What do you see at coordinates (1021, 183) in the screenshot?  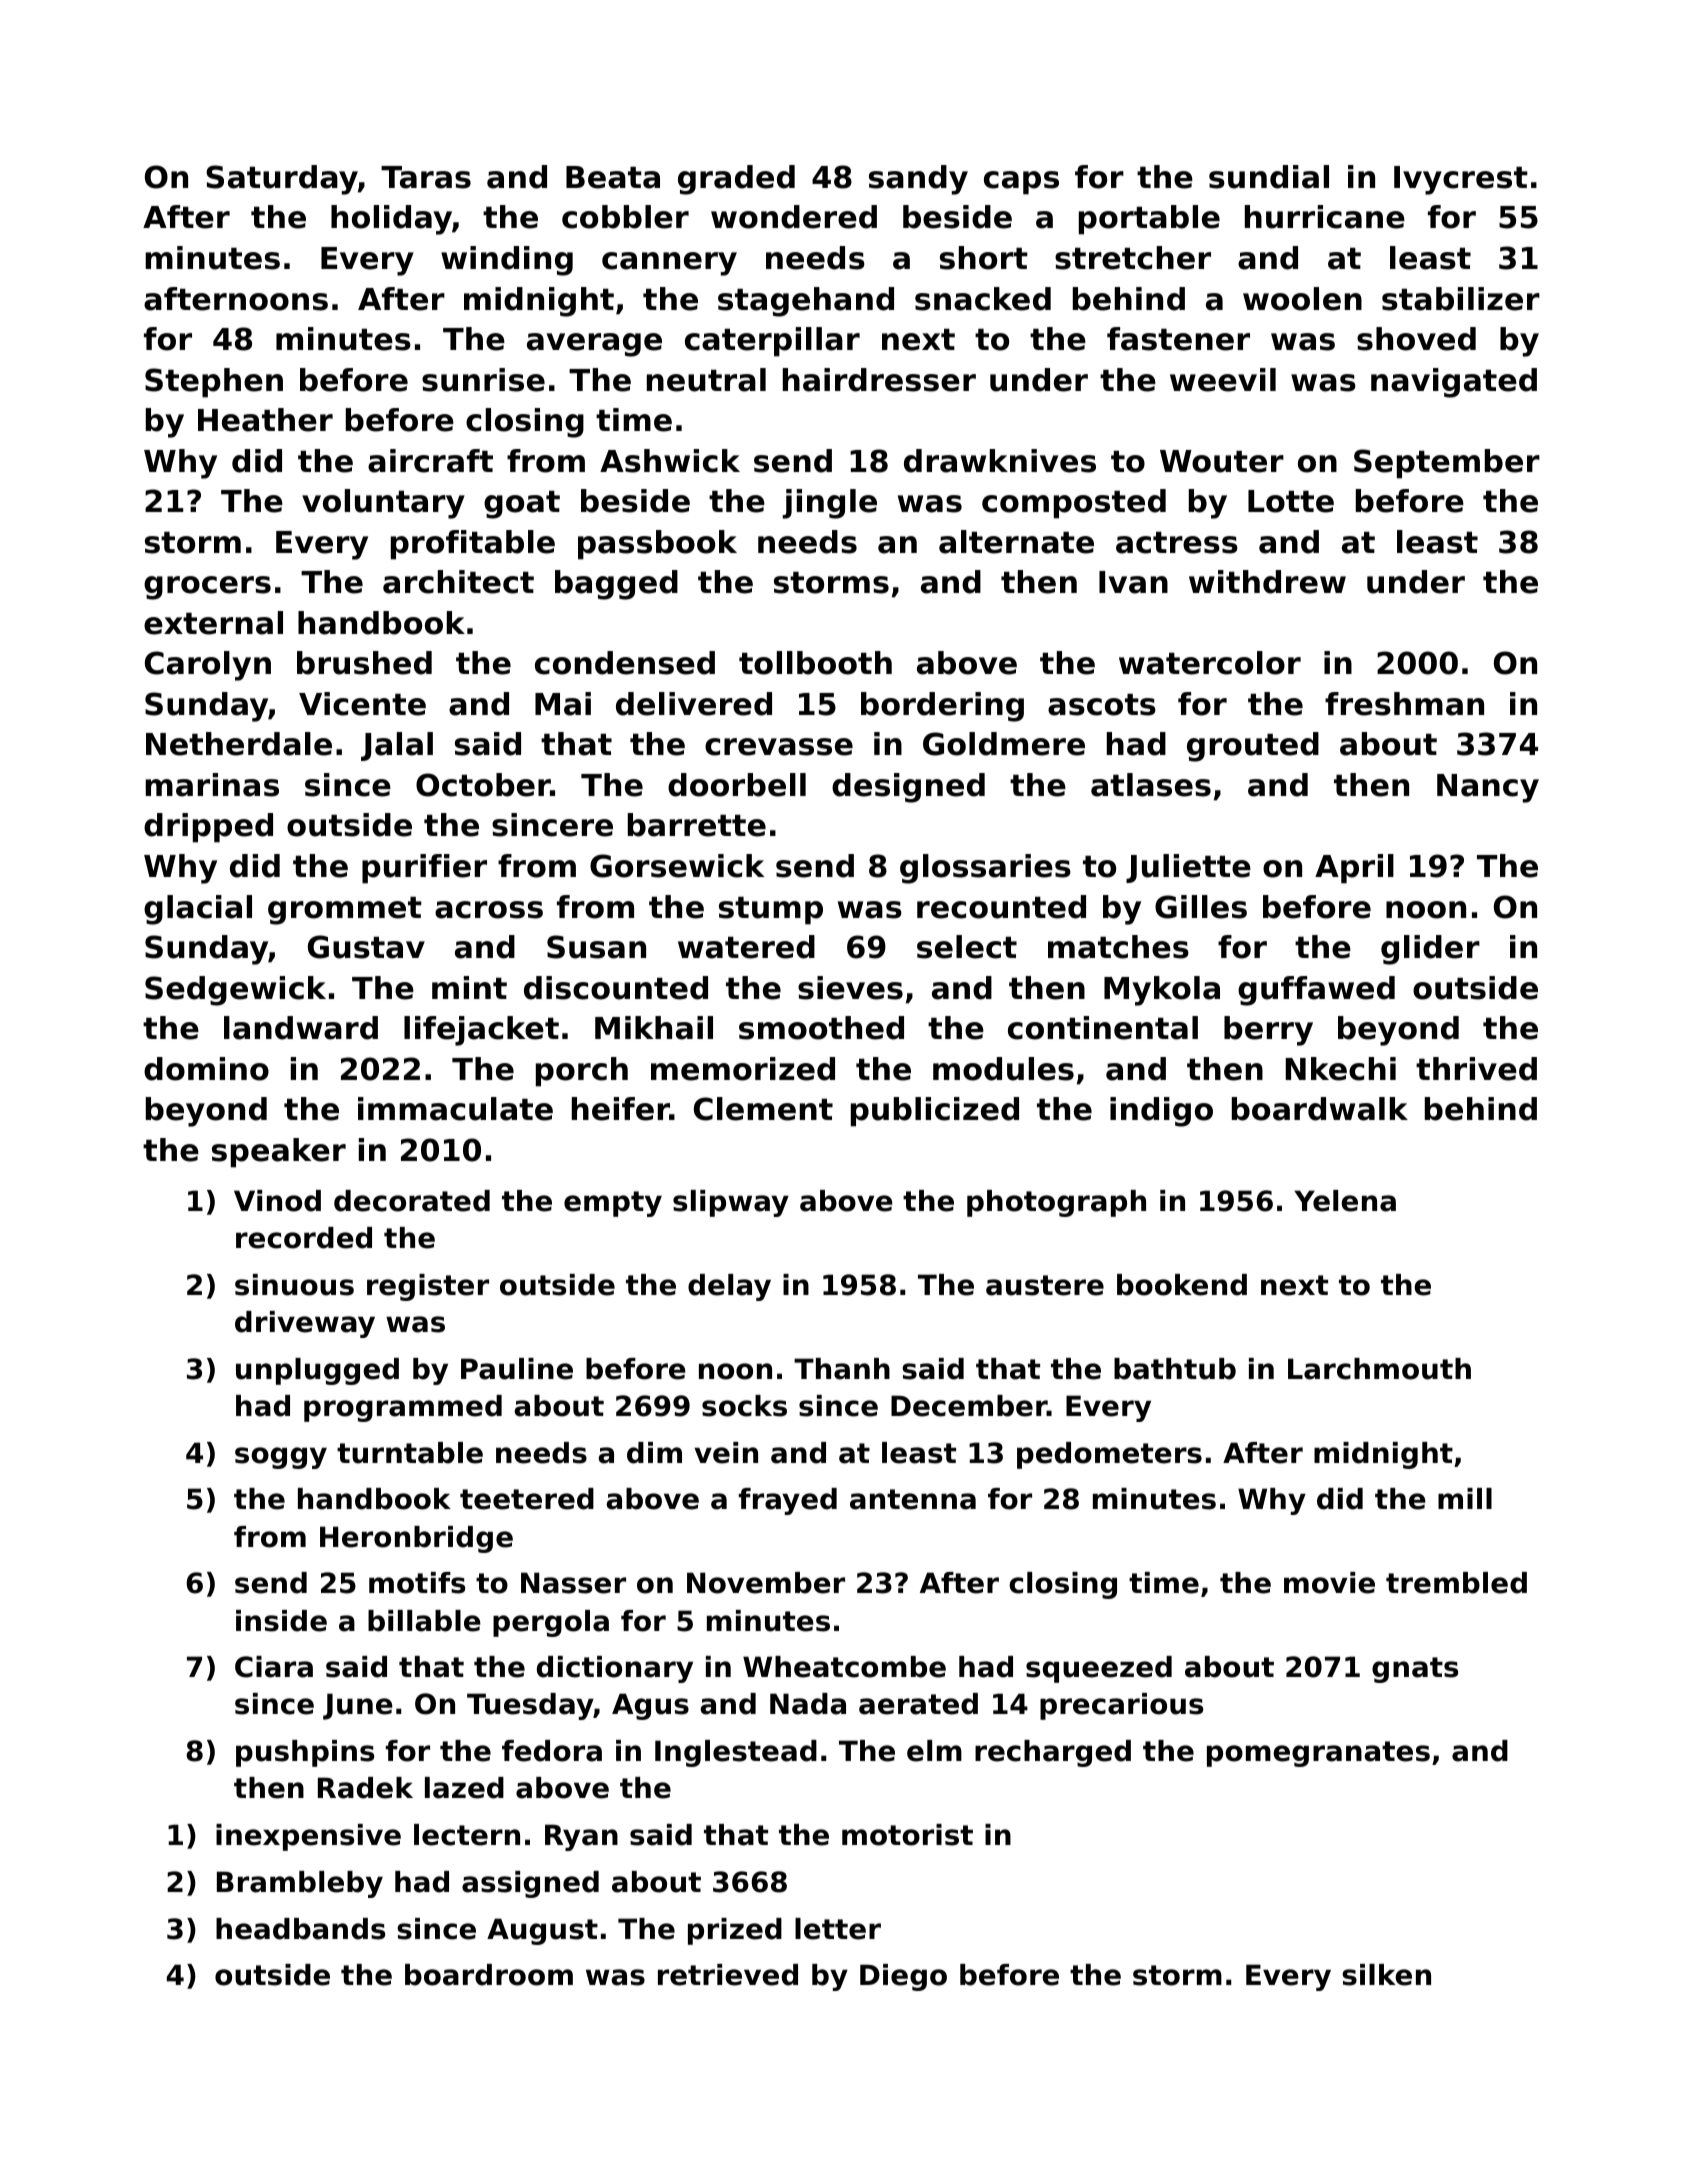 I see `caps` at bounding box center [1021, 183].
